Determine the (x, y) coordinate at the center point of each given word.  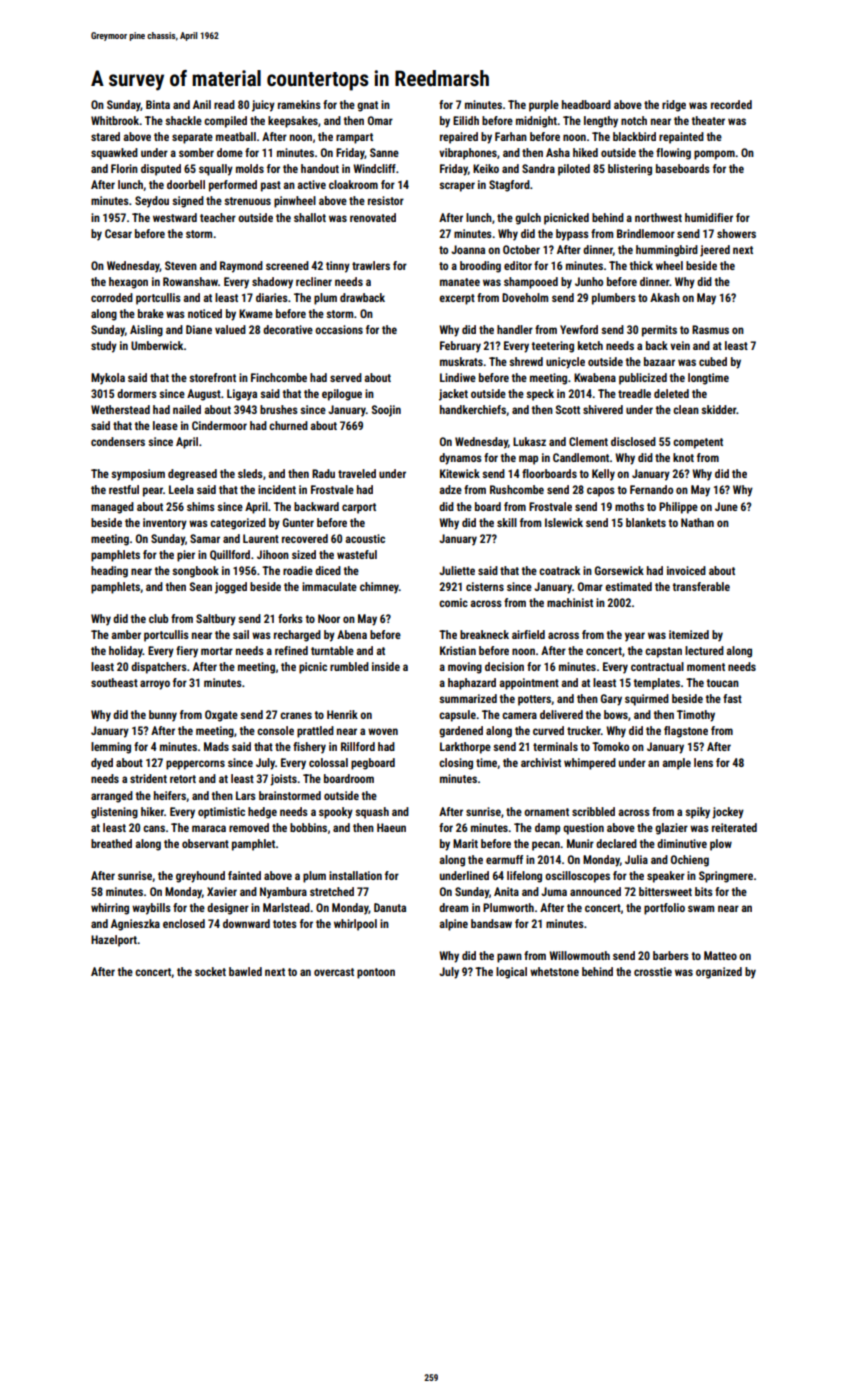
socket (210, 971)
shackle (183, 120)
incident (277, 489)
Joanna (468, 249)
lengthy (601, 122)
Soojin (386, 411)
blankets (646, 522)
